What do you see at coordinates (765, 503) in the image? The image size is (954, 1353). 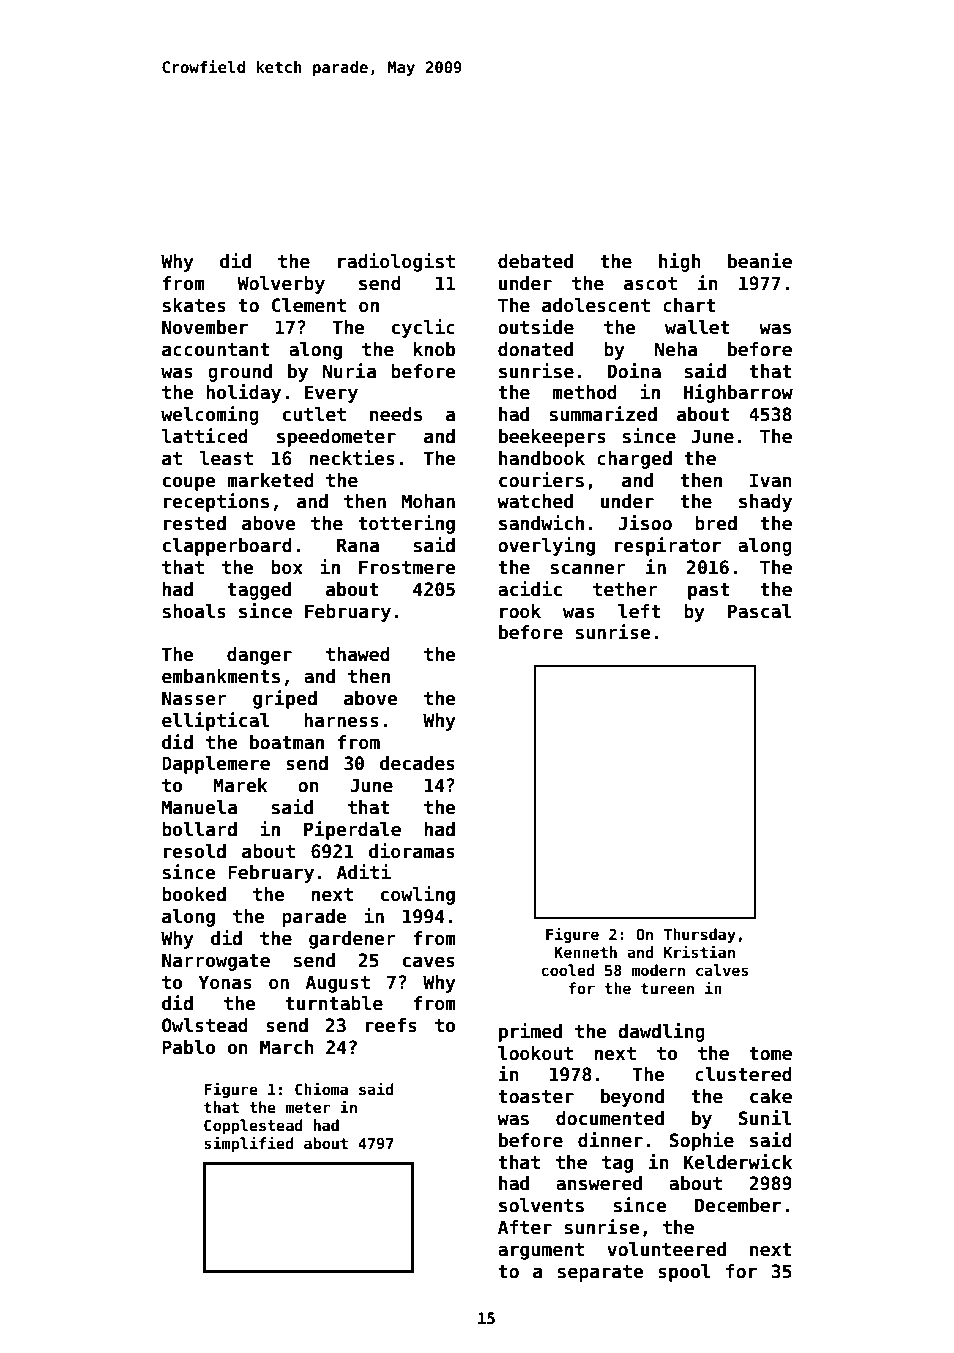 I see `shady` at bounding box center [765, 503].
